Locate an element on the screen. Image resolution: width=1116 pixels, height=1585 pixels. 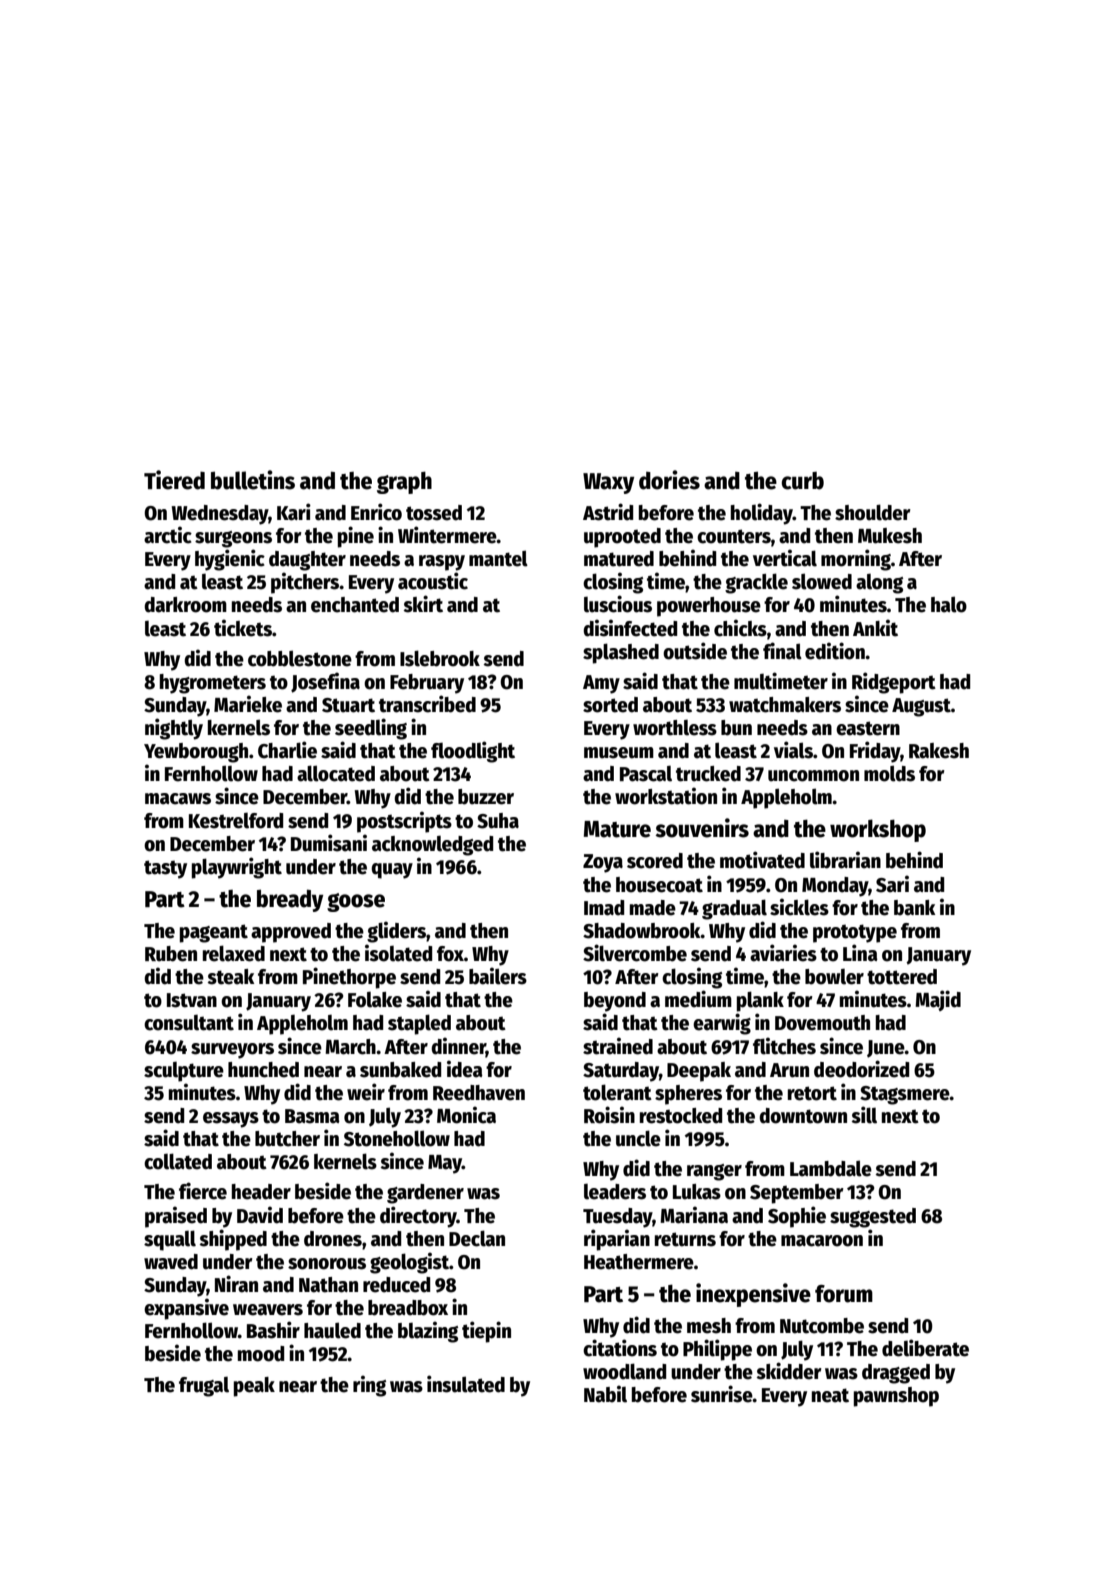
curb is located at coordinates (803, 481).
